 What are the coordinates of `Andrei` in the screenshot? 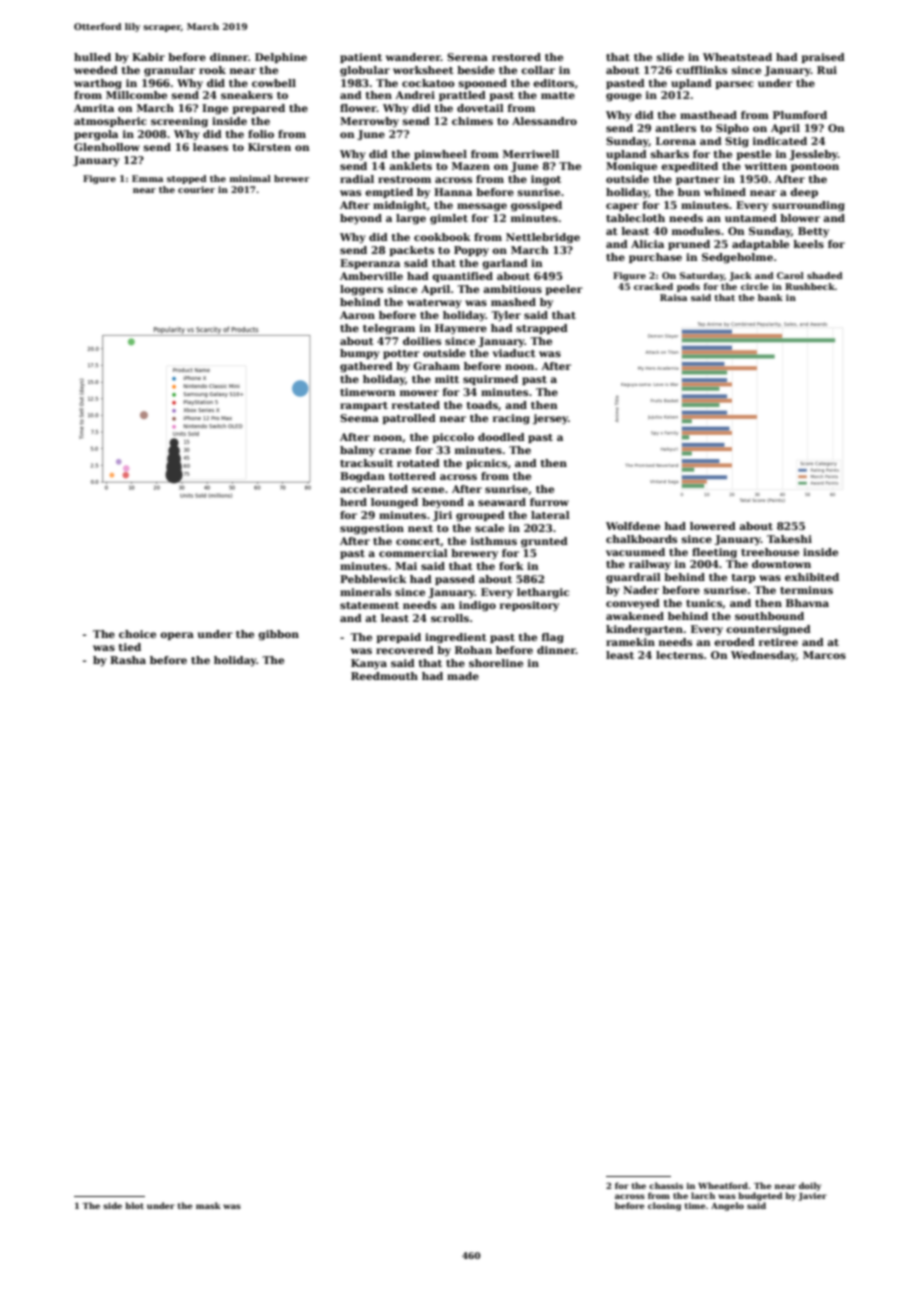 It's located at (415, 95).
